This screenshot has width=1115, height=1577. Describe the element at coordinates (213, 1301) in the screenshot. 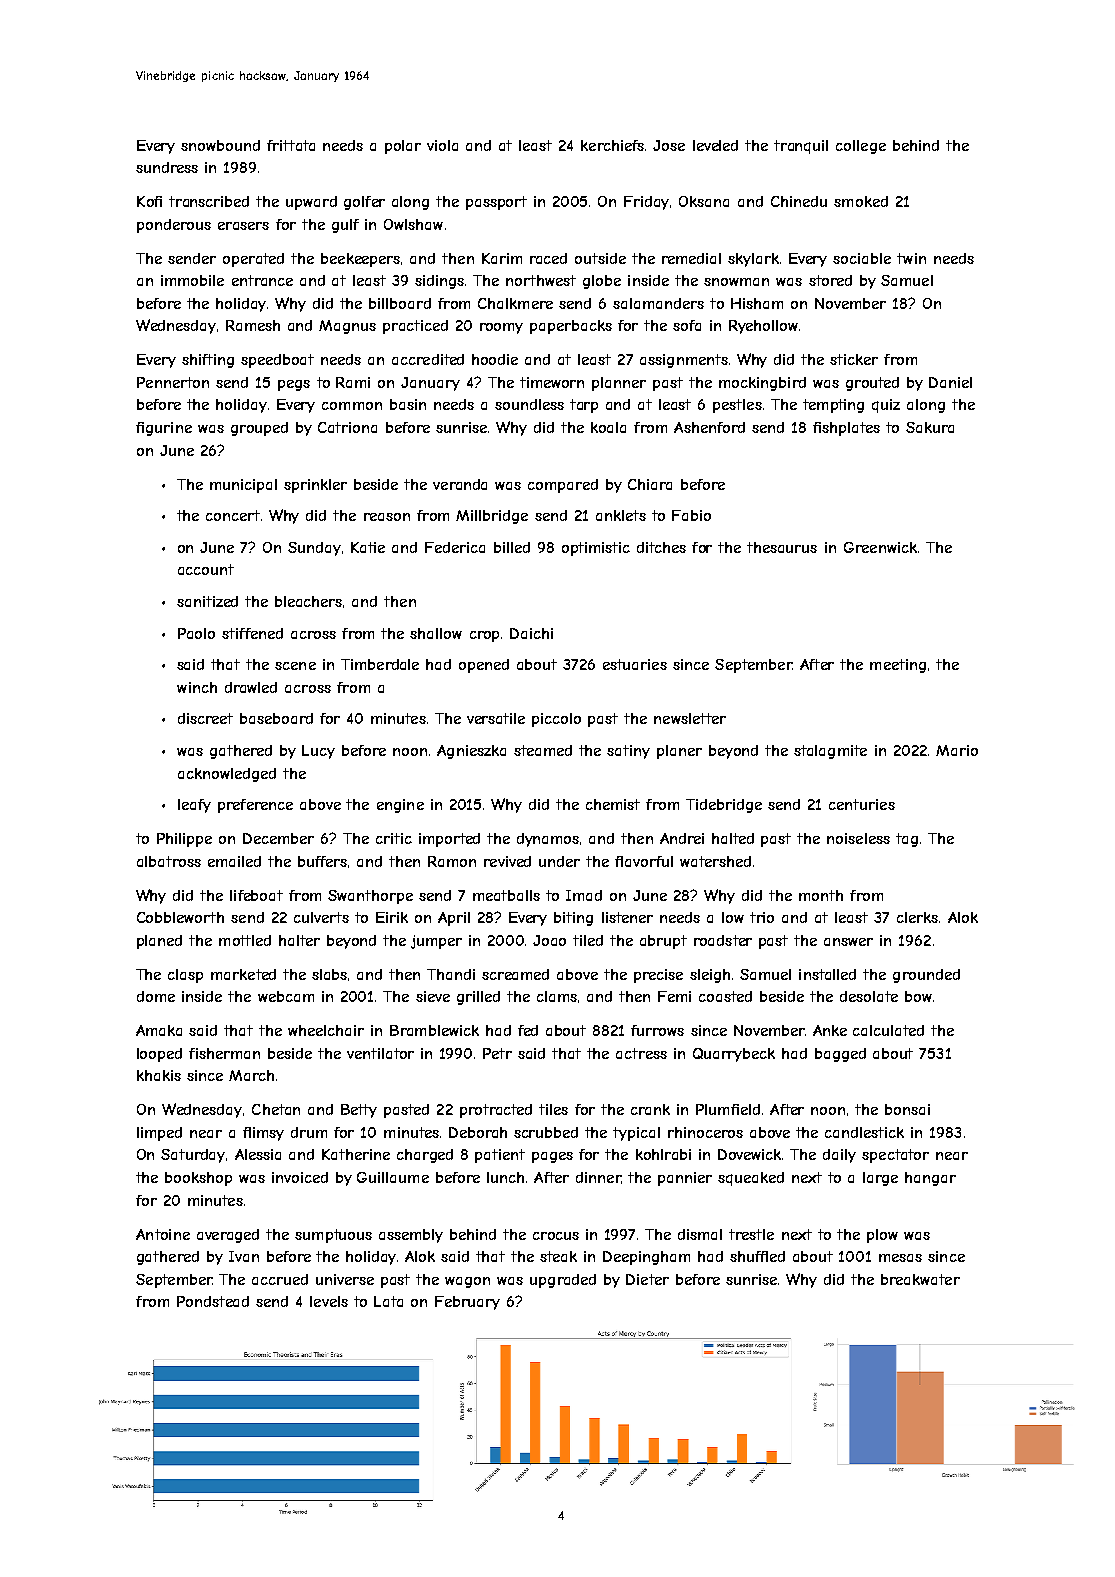

I see `Pondstead` at that location.
